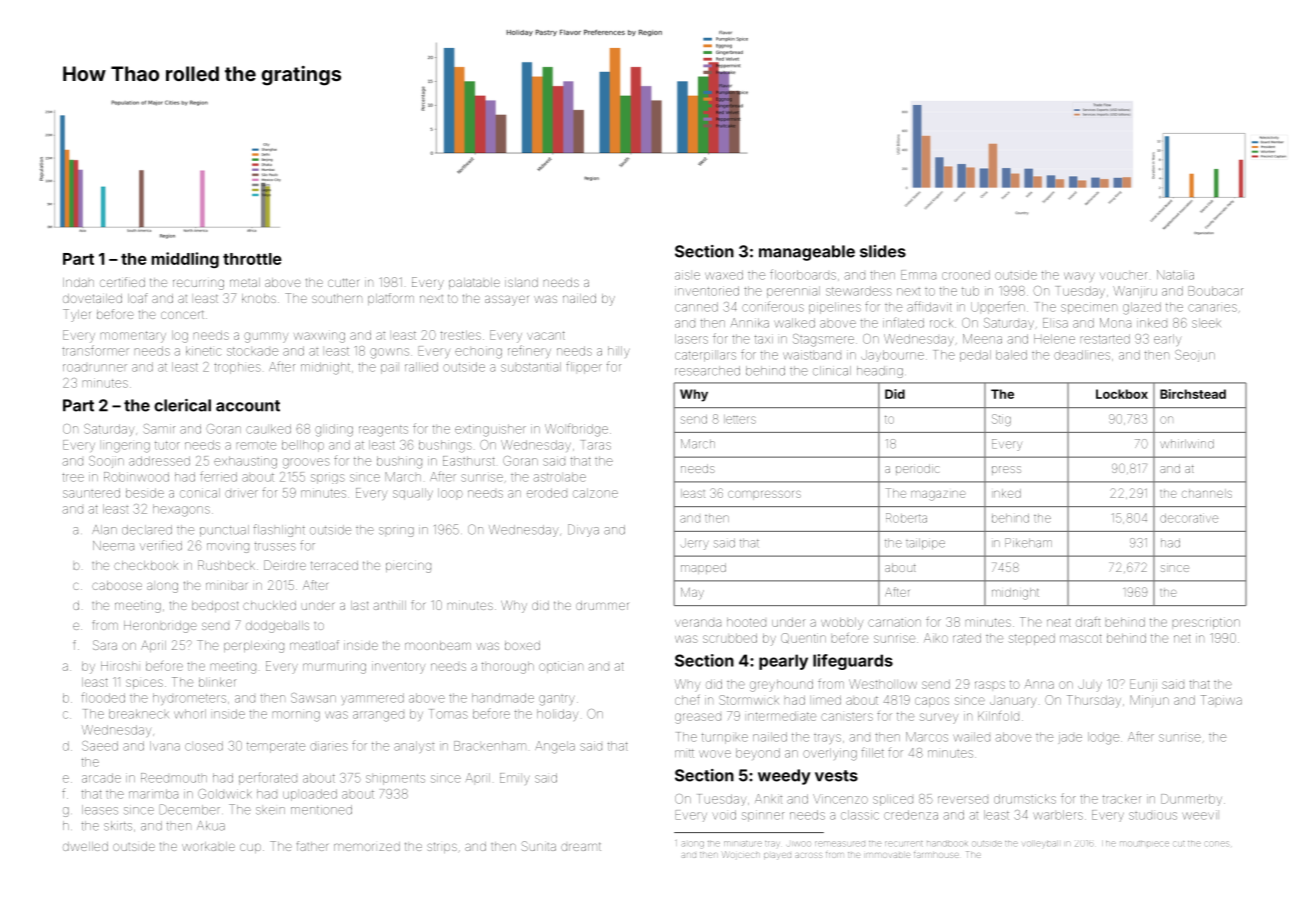  I want to click on sprigs, so click(328, 478).
